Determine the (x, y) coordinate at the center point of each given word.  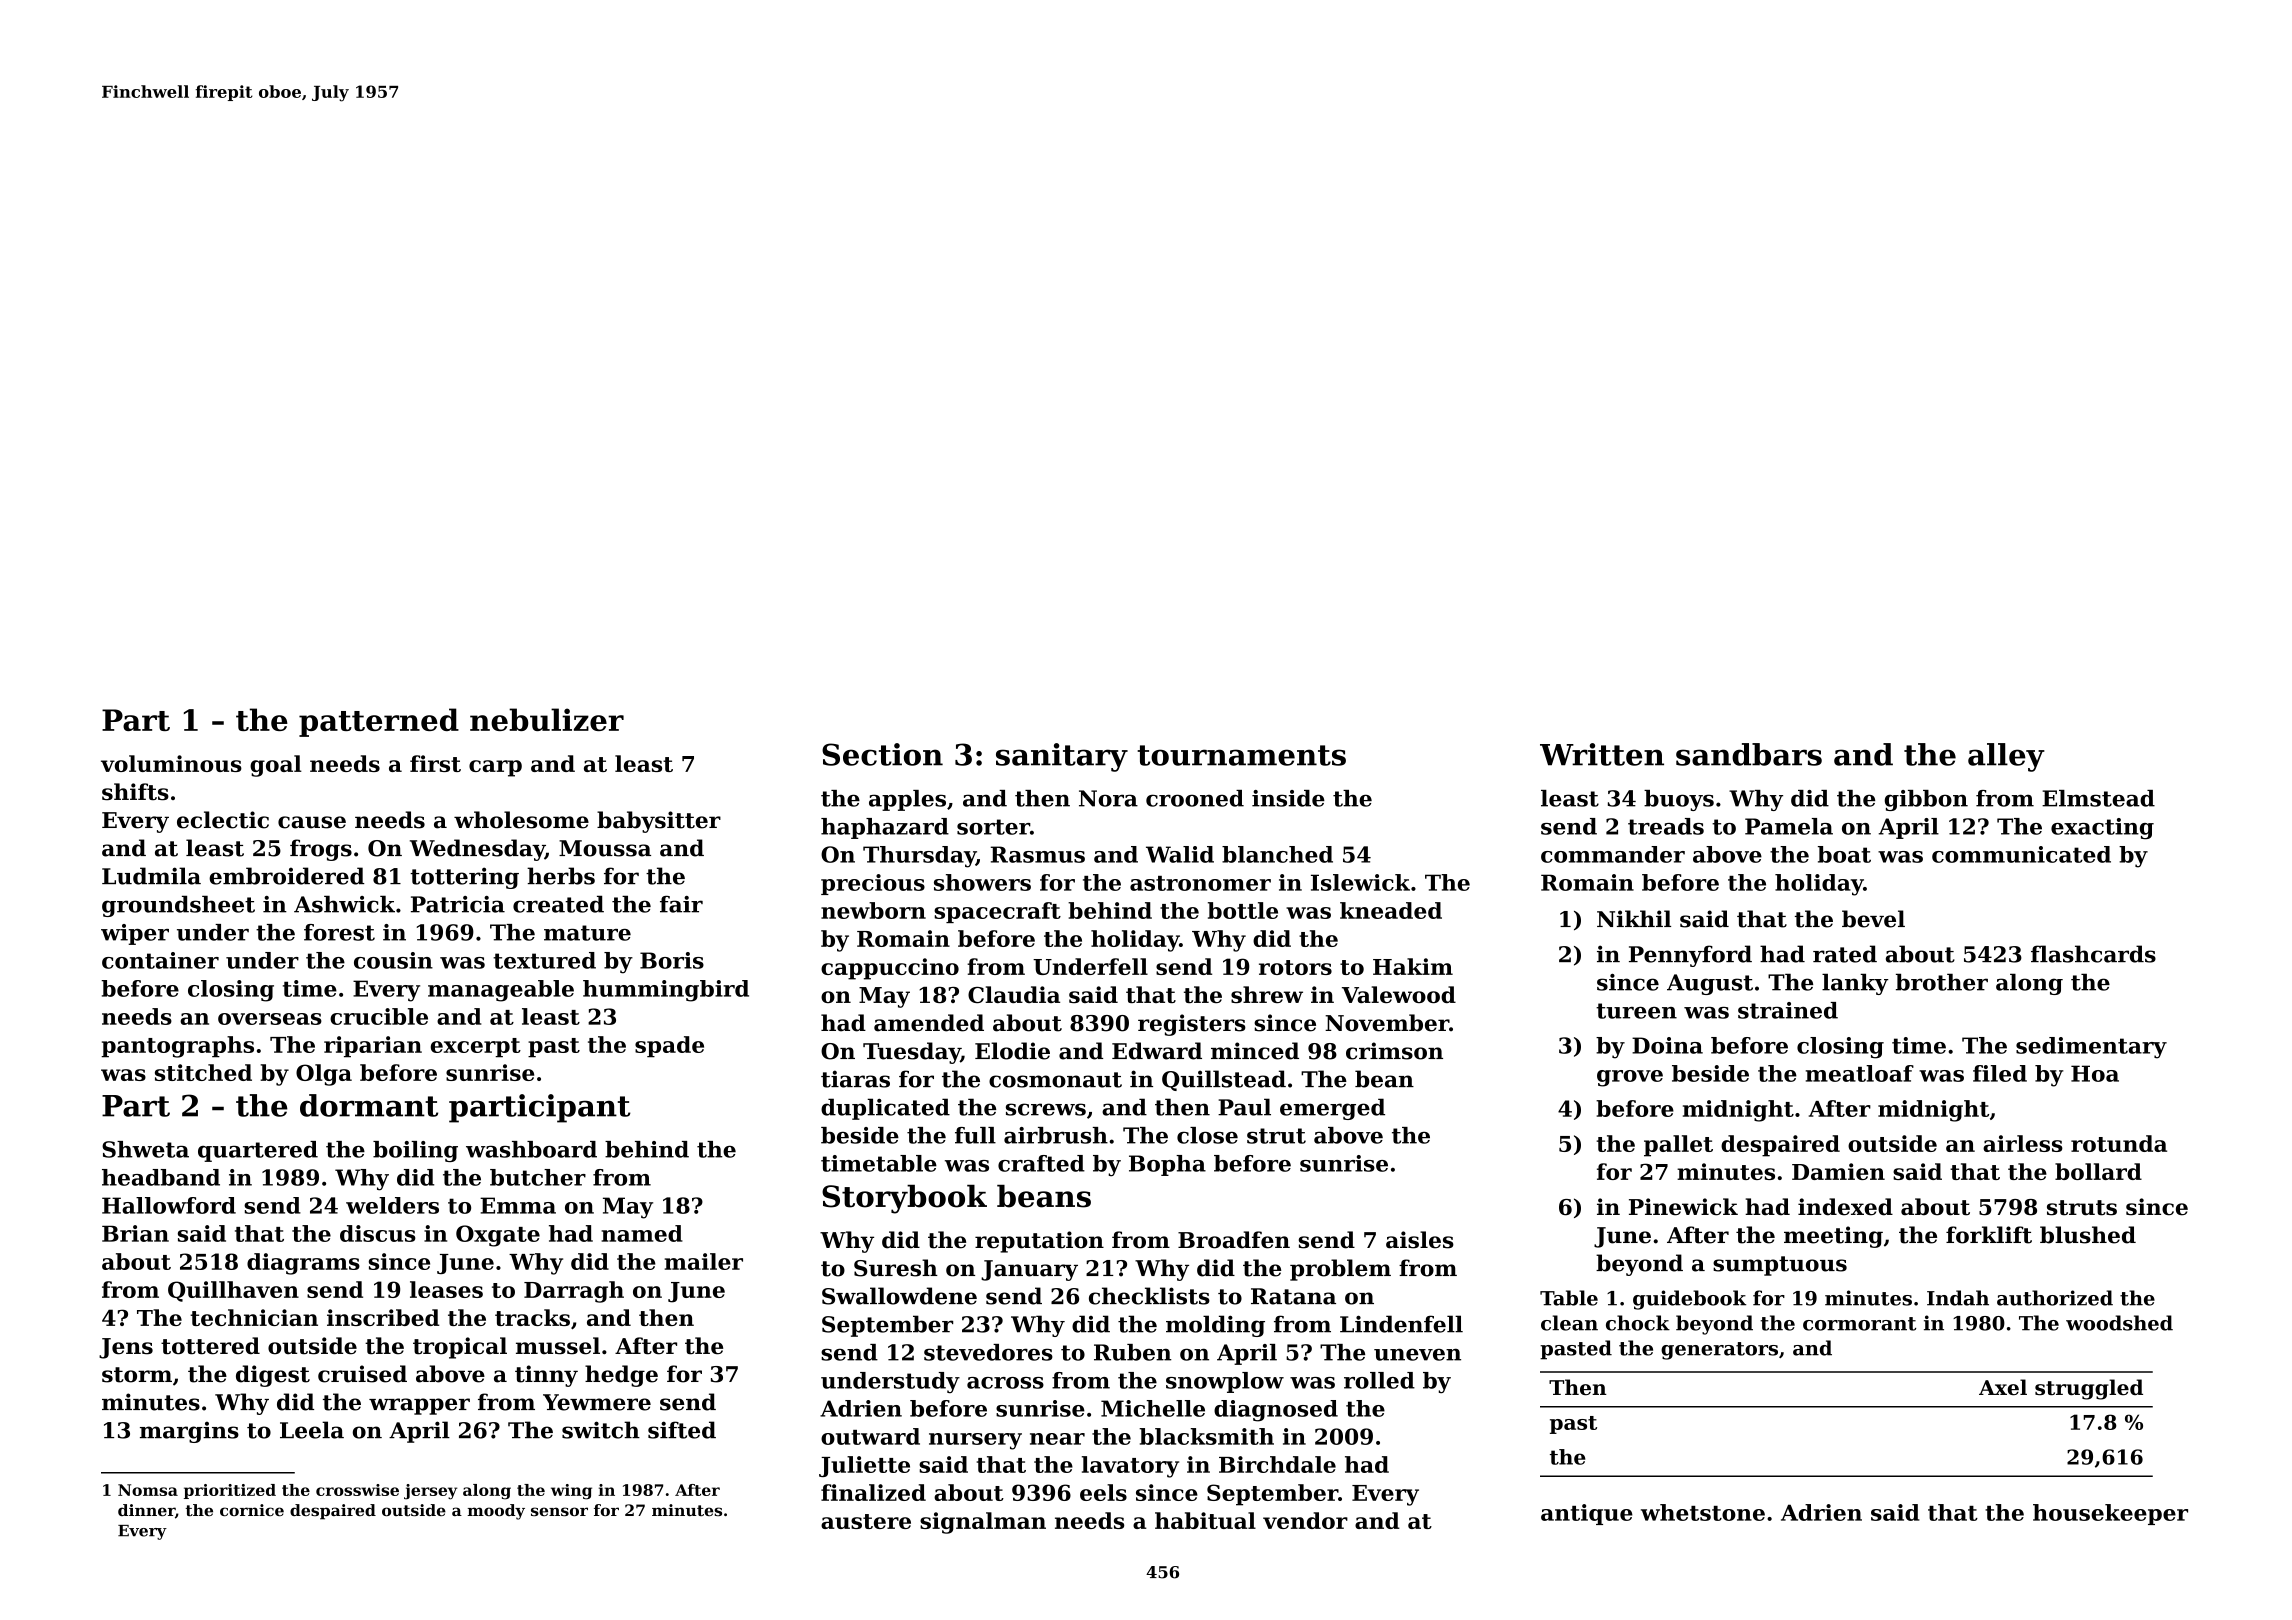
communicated (2021, 854)
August (1710, 984)
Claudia (1014, 994)
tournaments (1241, 755)
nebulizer (547, 719)
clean (1569, 1323)
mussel (558, 1346)
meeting (1833, 1237)
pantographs (177, 1047)
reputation (1039, 1242)
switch (601, 1430)
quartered (258, 1151)
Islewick (1360, 882)
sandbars (1749, 754)
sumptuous (1780, 1266)
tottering (464, 878)
